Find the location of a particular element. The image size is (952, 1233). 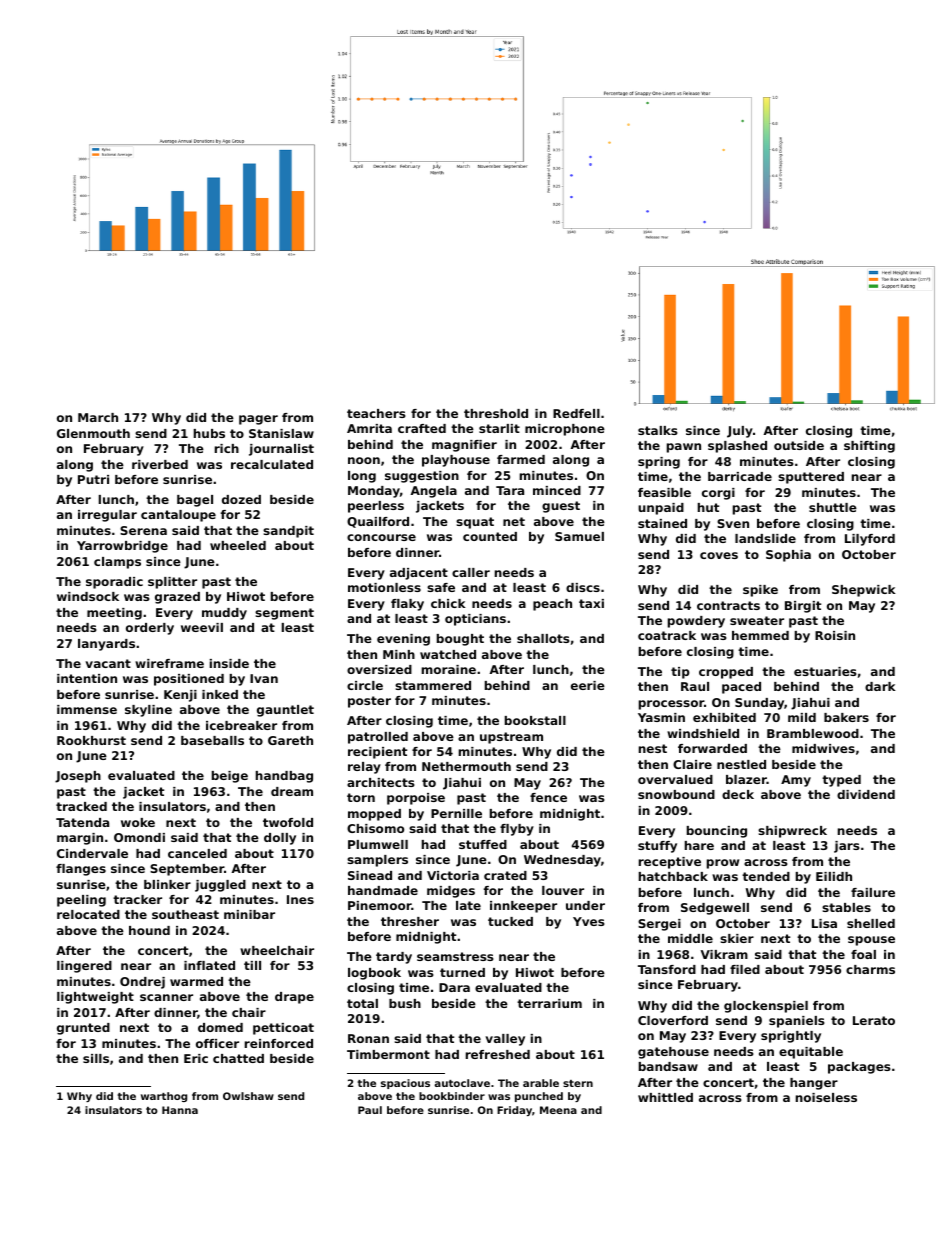

jars is located at coordinates (847, 847).
